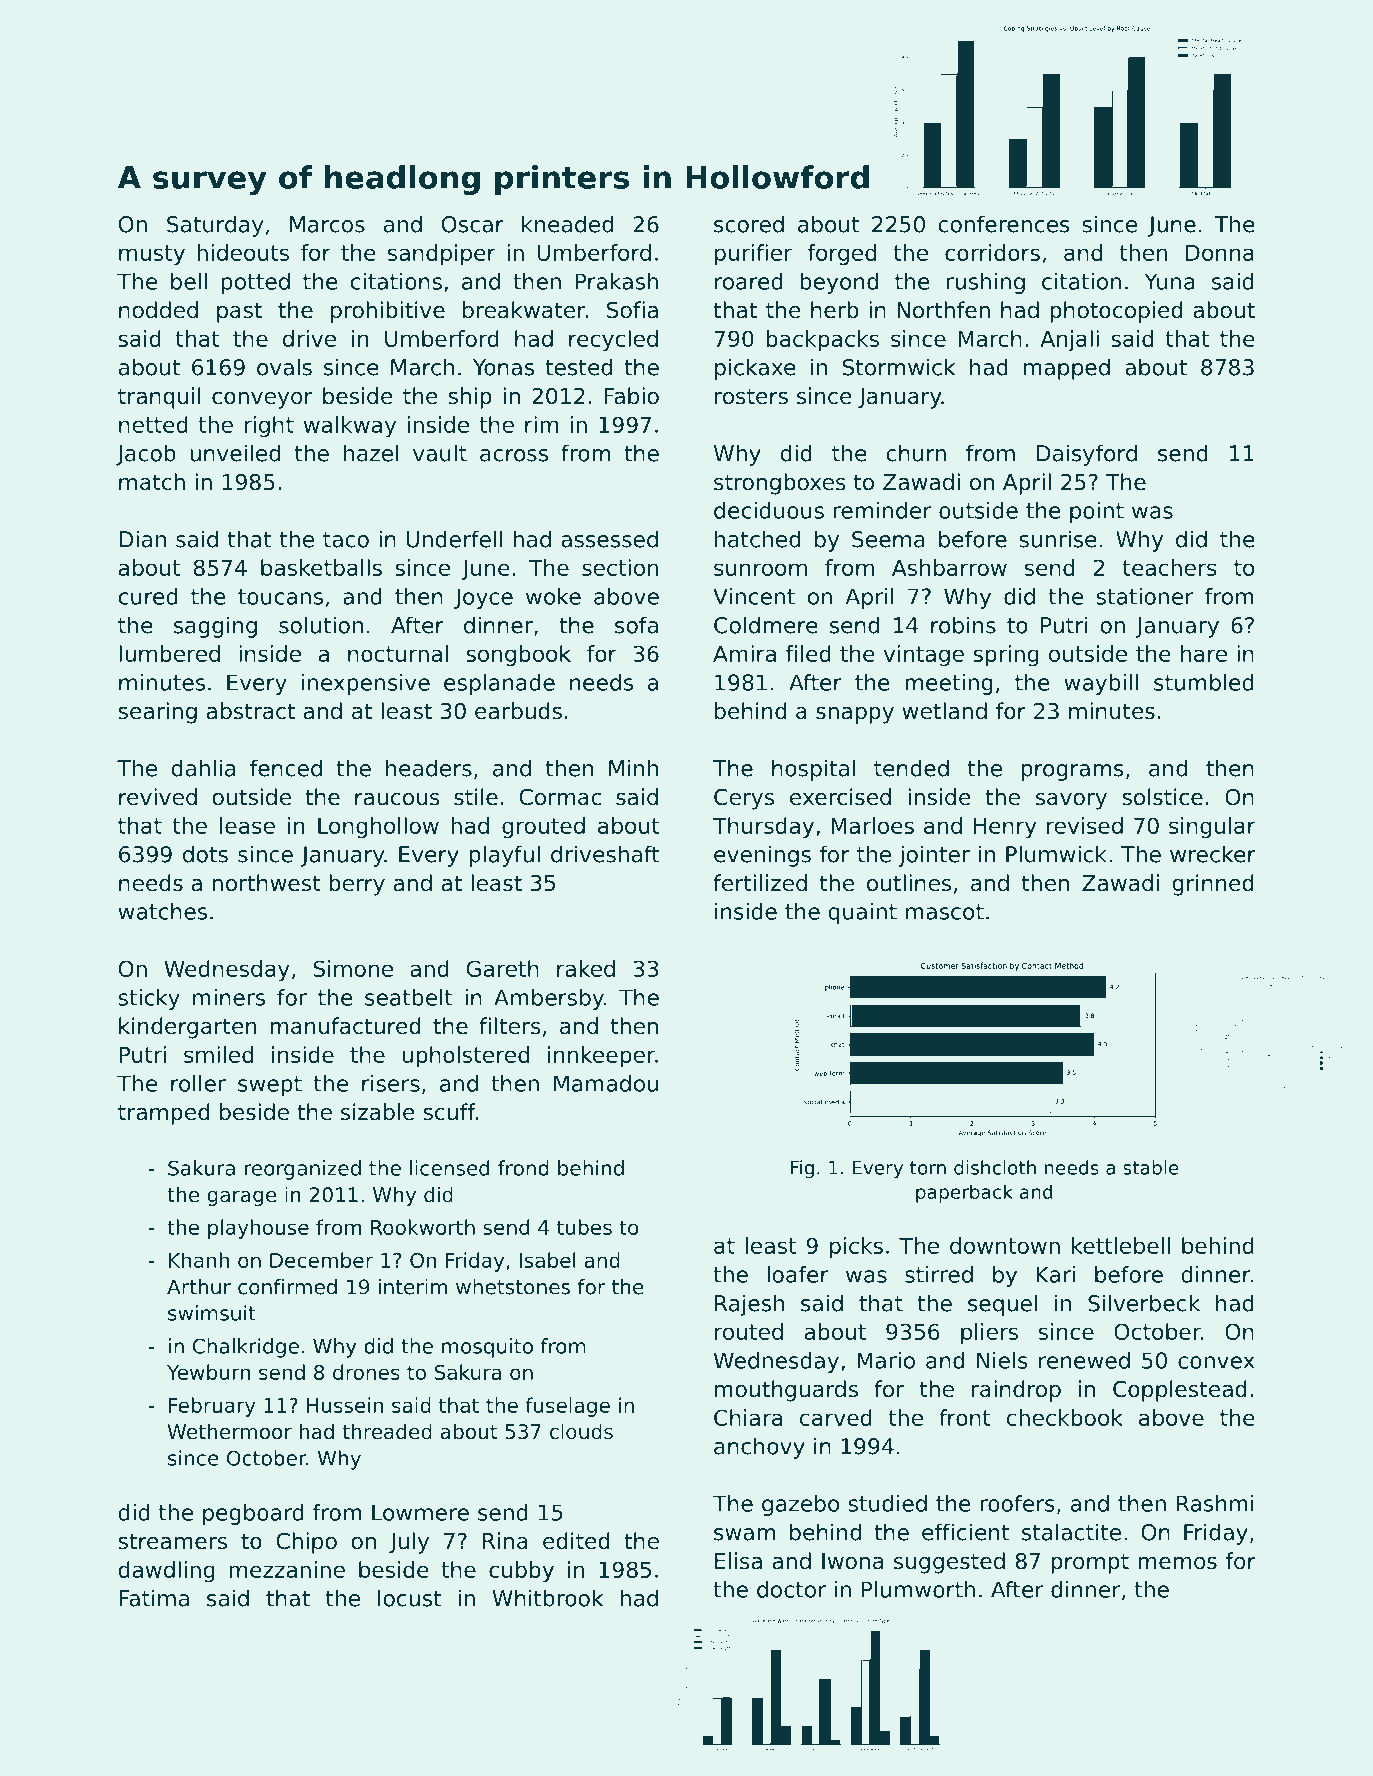 The width and height of the screenshot is (1373, 1776). I want to click on sunrise, so click(1058, 539).
